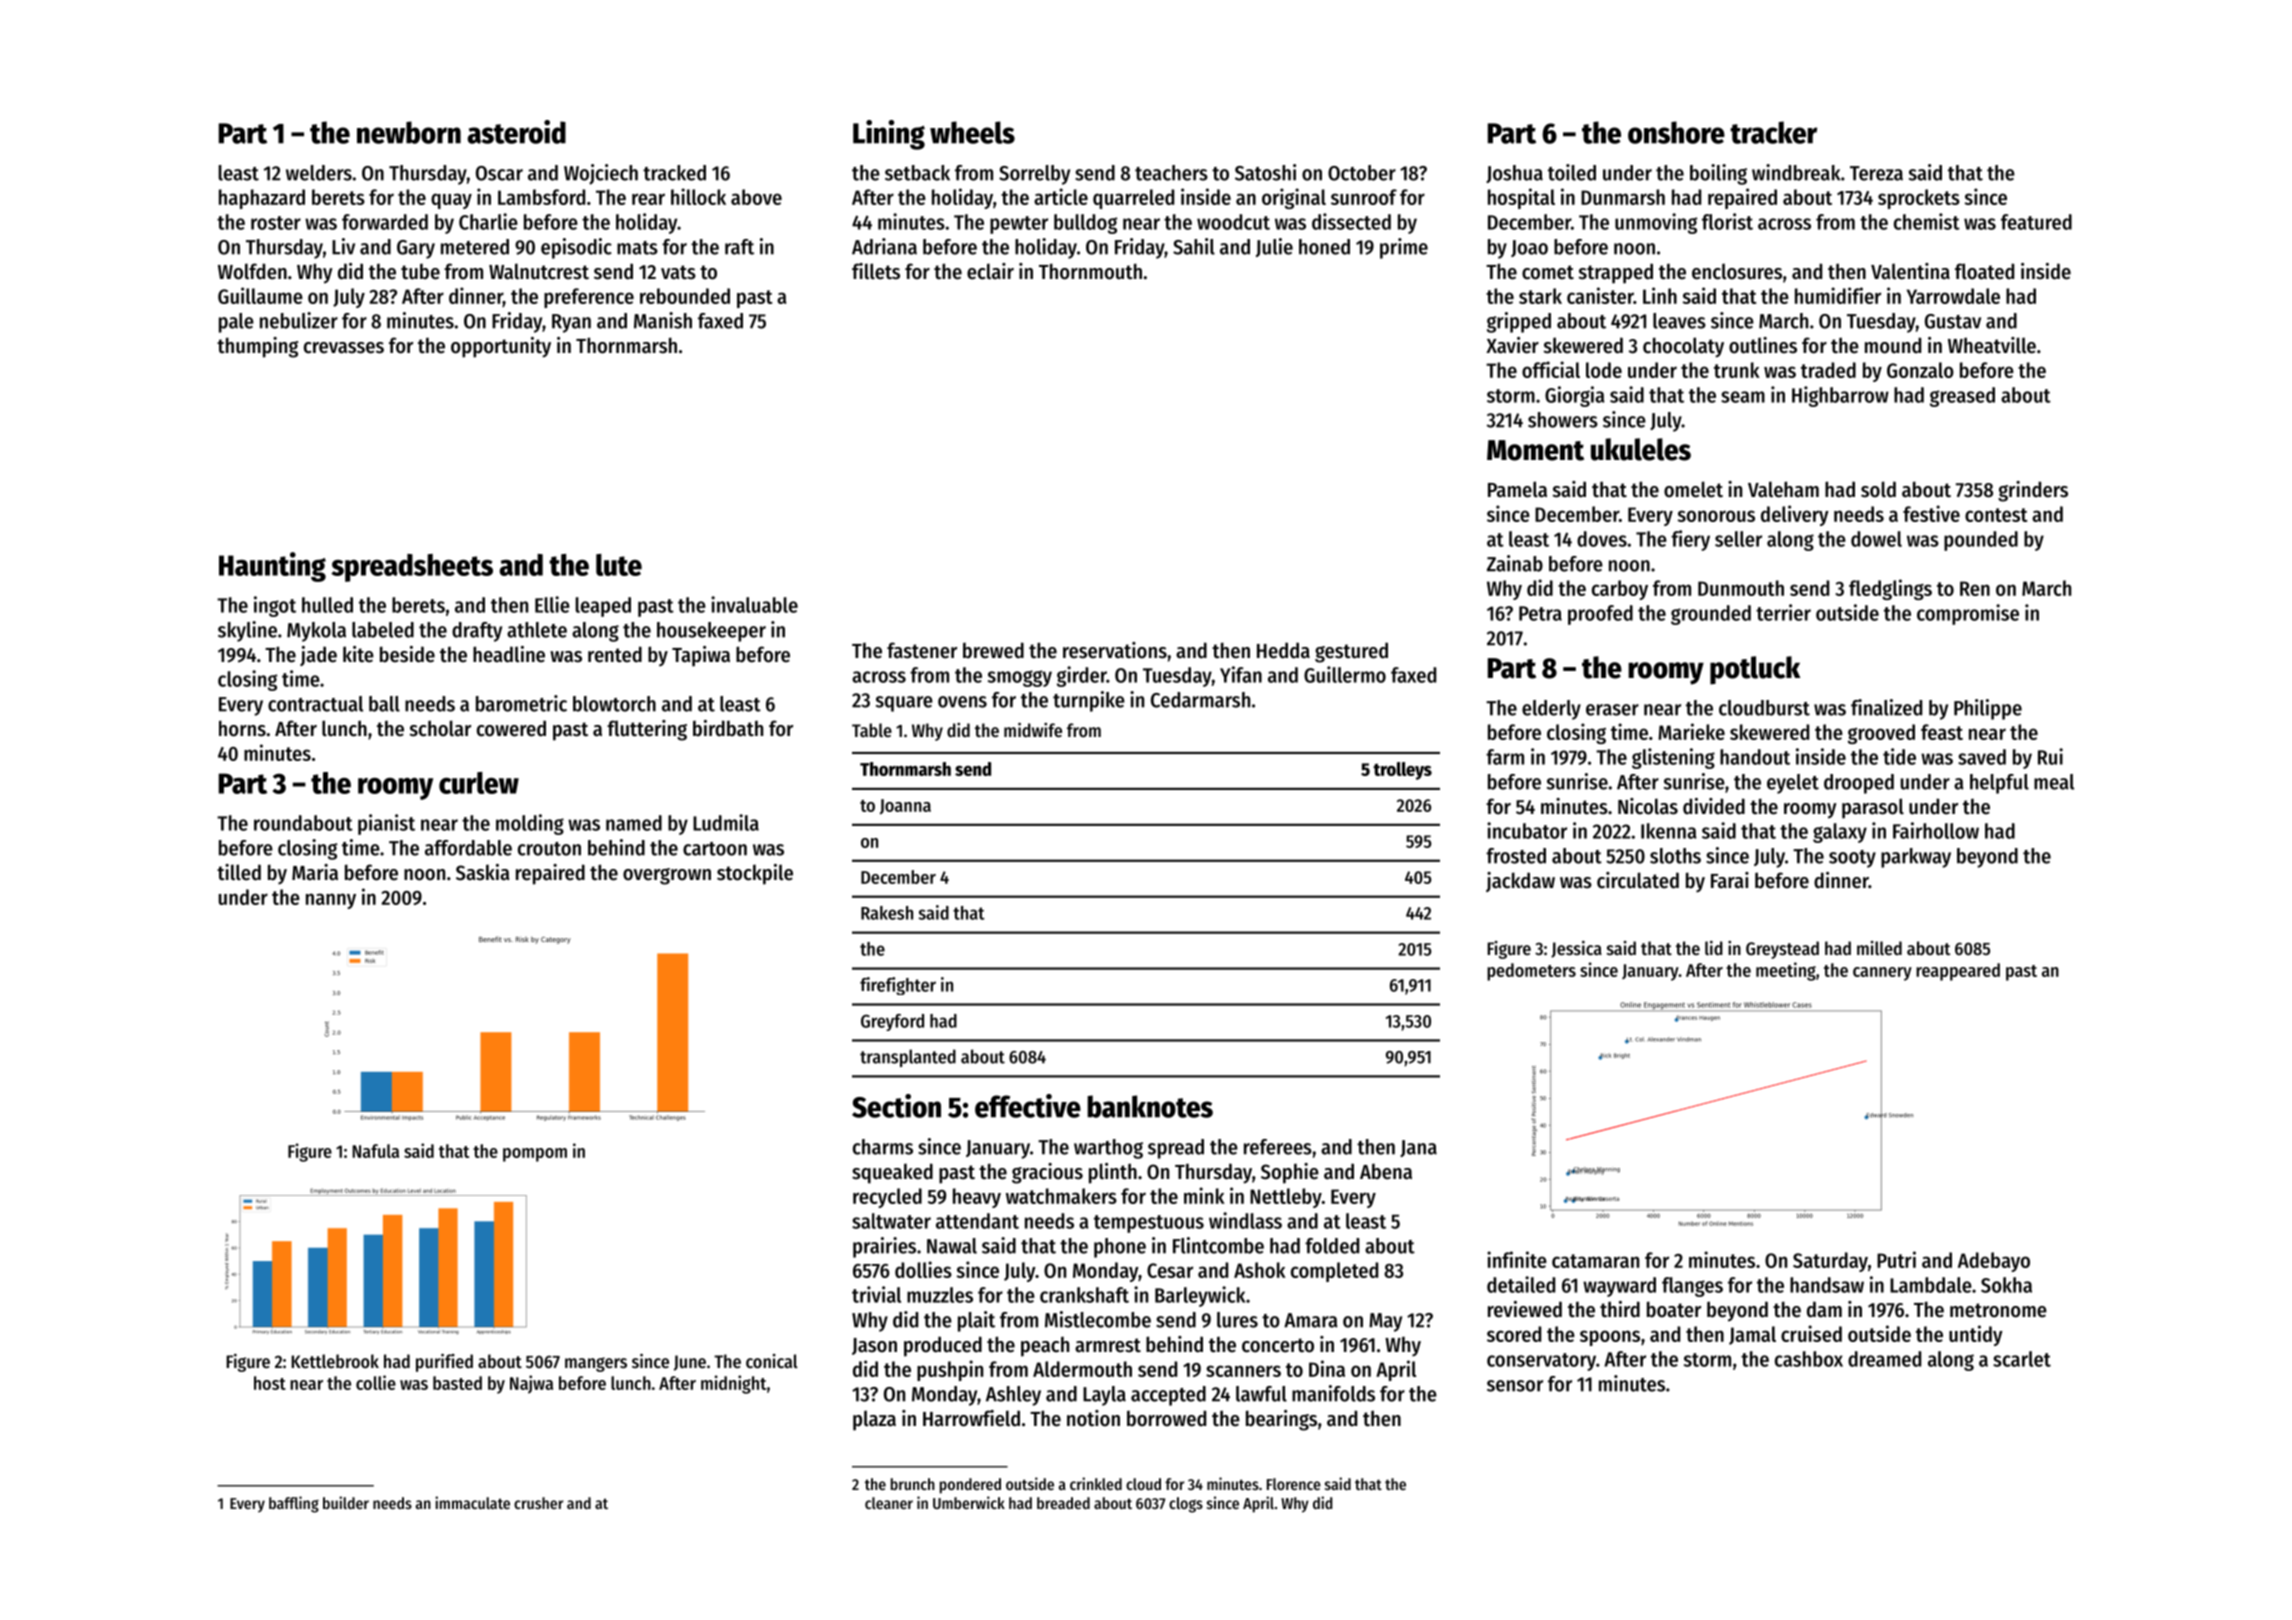  Describe the element at coordinates (472, 1502) in the document. I see `immaculate` at that location.
